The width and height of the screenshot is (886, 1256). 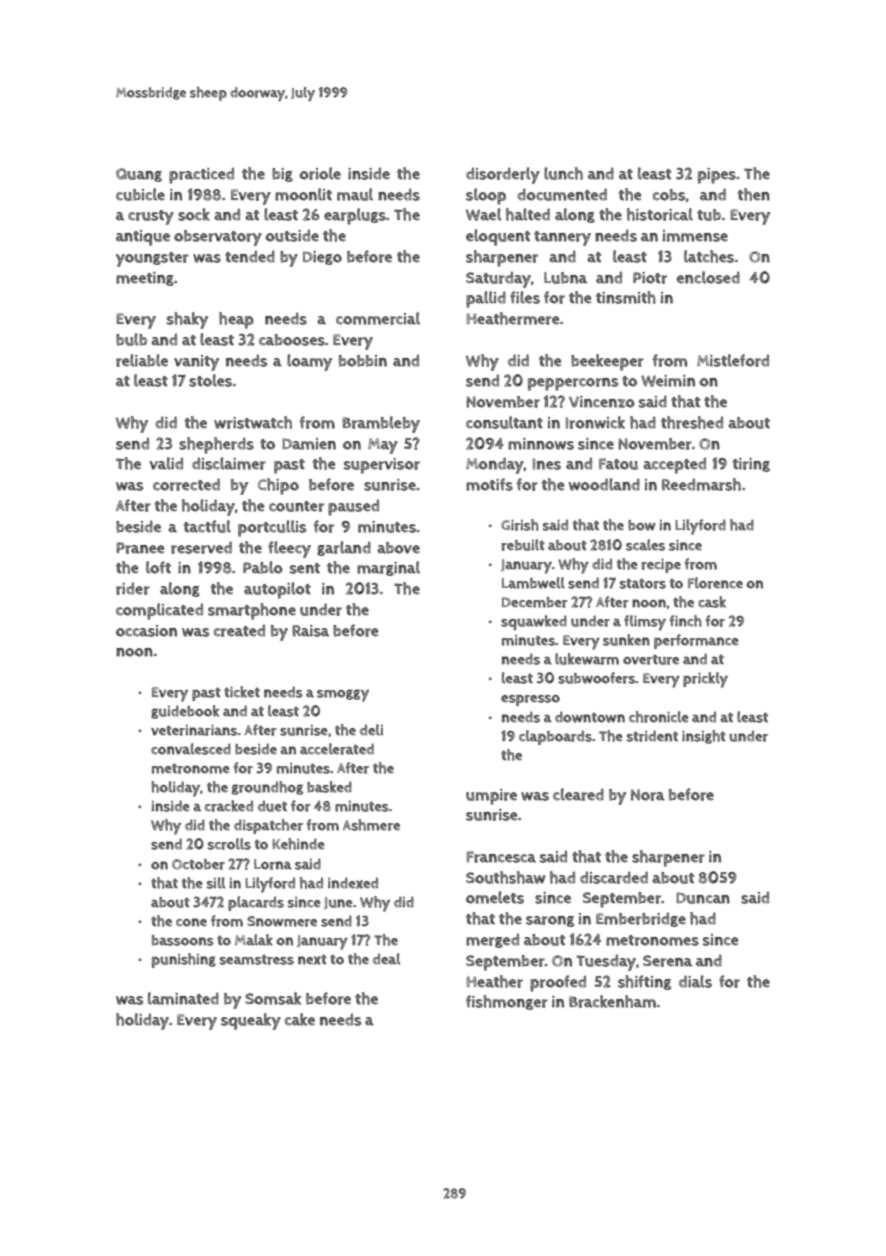 I want to click on ticket, so click(x=242, y=692).
